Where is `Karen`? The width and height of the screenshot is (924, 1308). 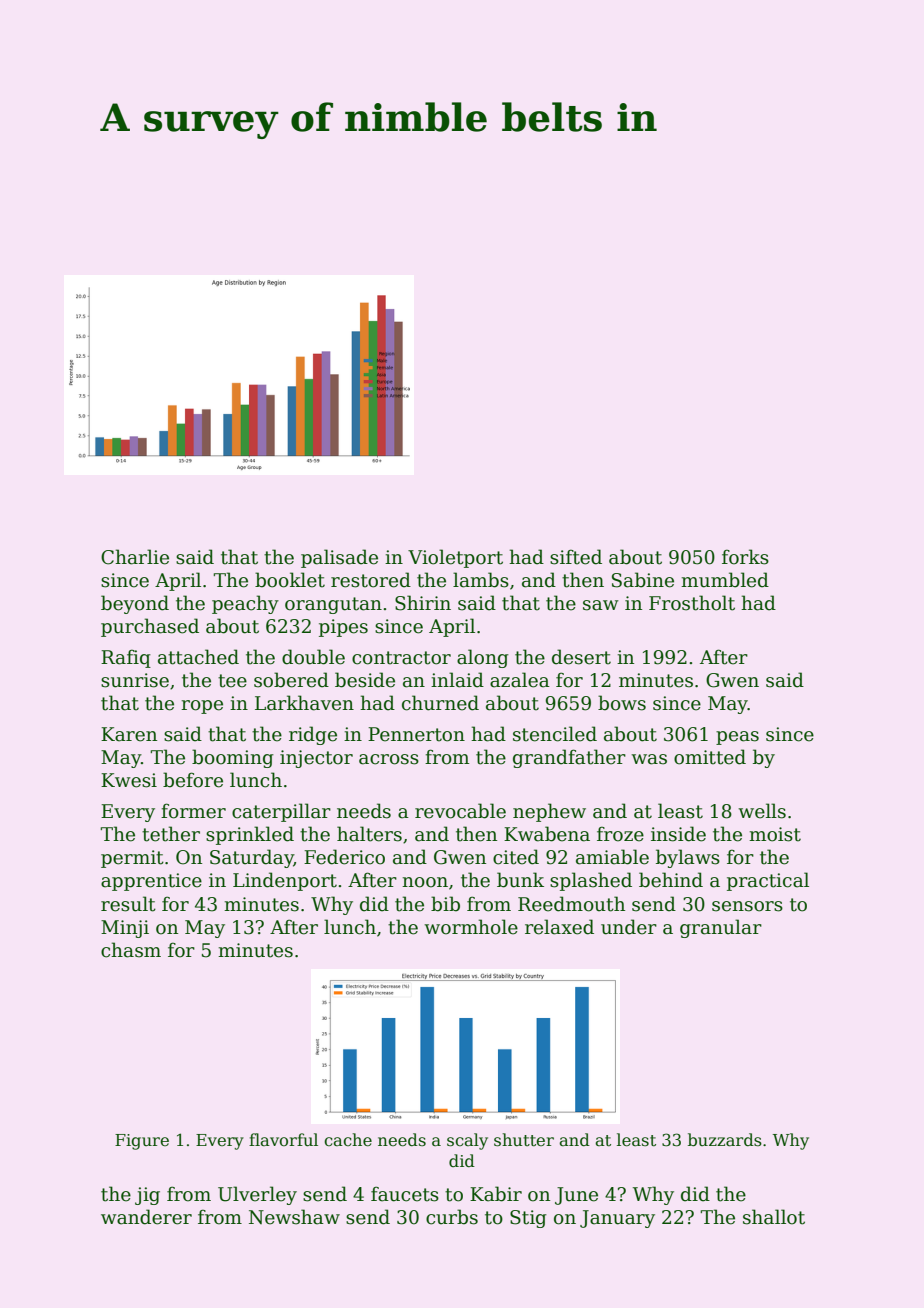
Karen is located at coordinates (129, 734).
